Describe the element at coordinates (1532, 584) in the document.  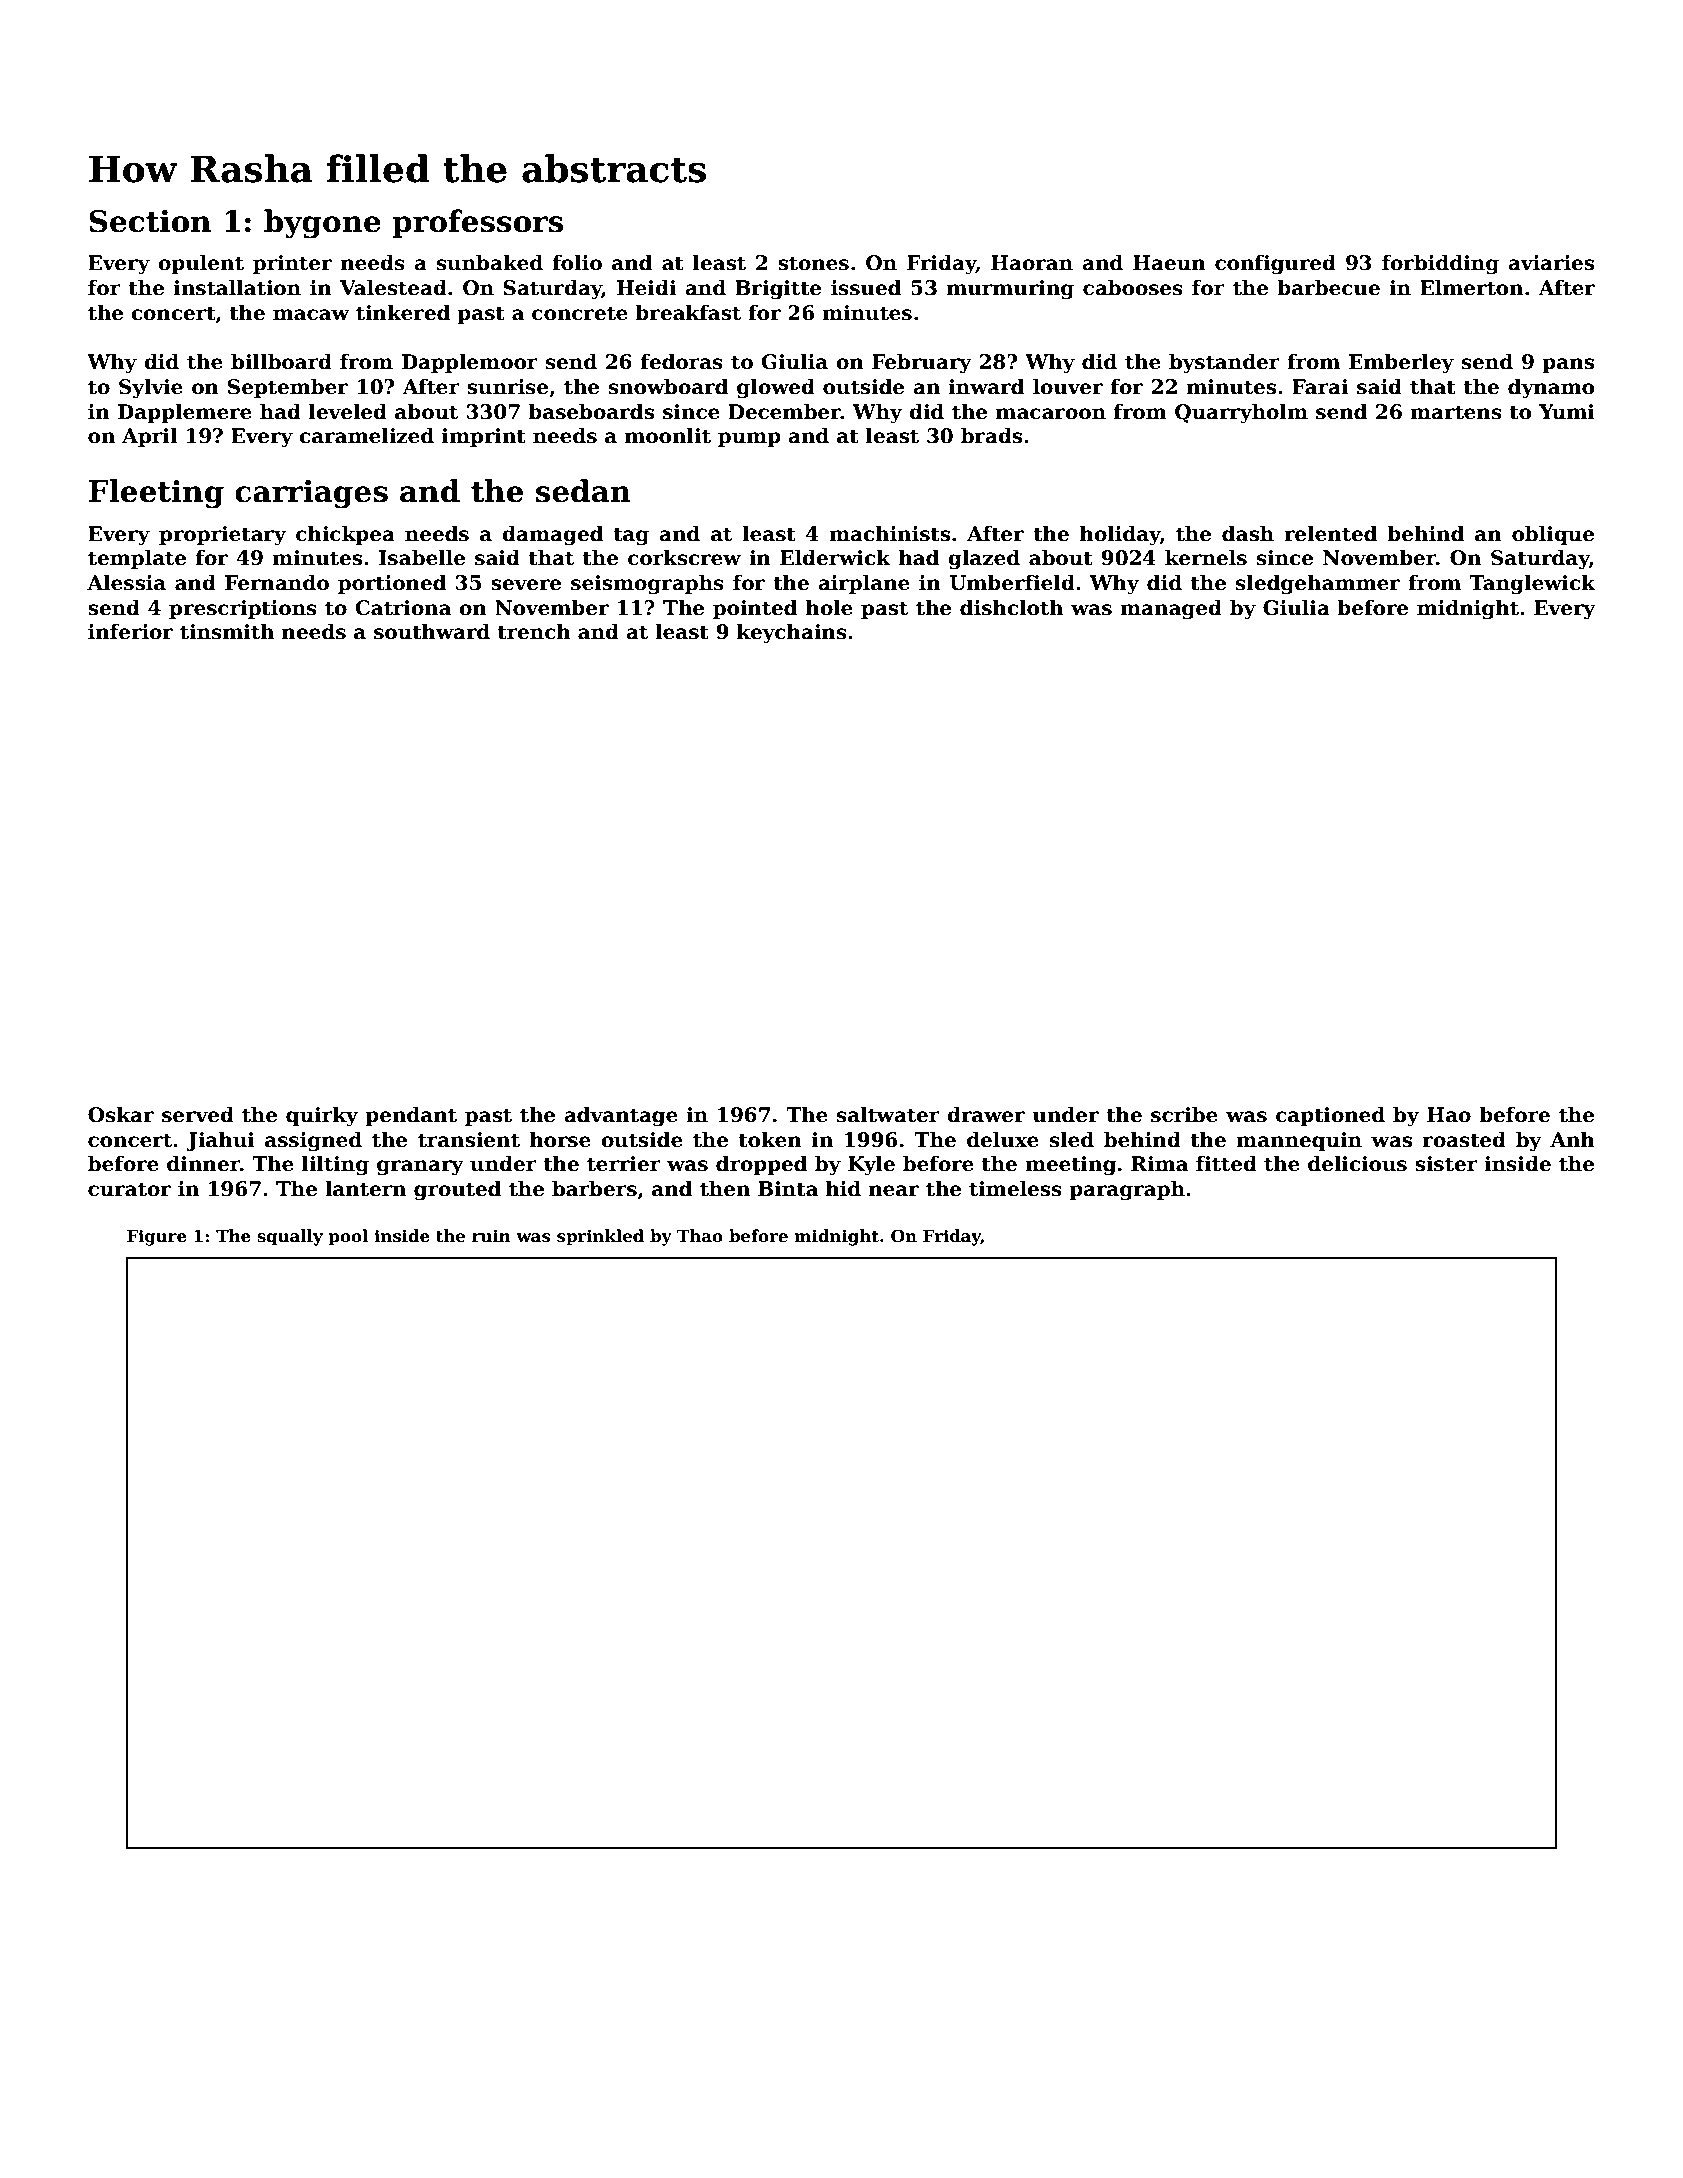
I see `Tanglewick` at that location.
